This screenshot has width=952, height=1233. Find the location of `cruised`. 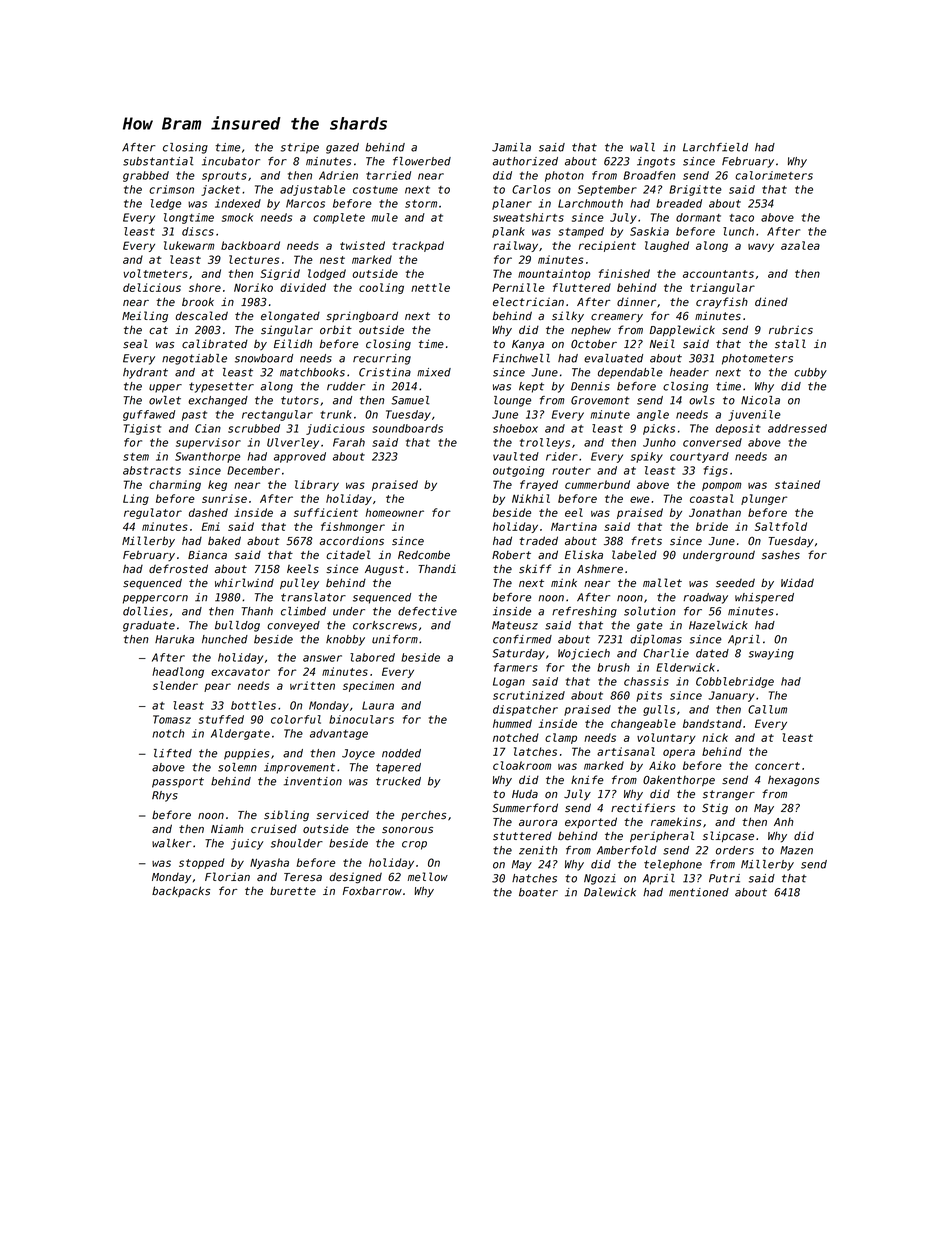

cruised is located at coordinates (274, 829).
